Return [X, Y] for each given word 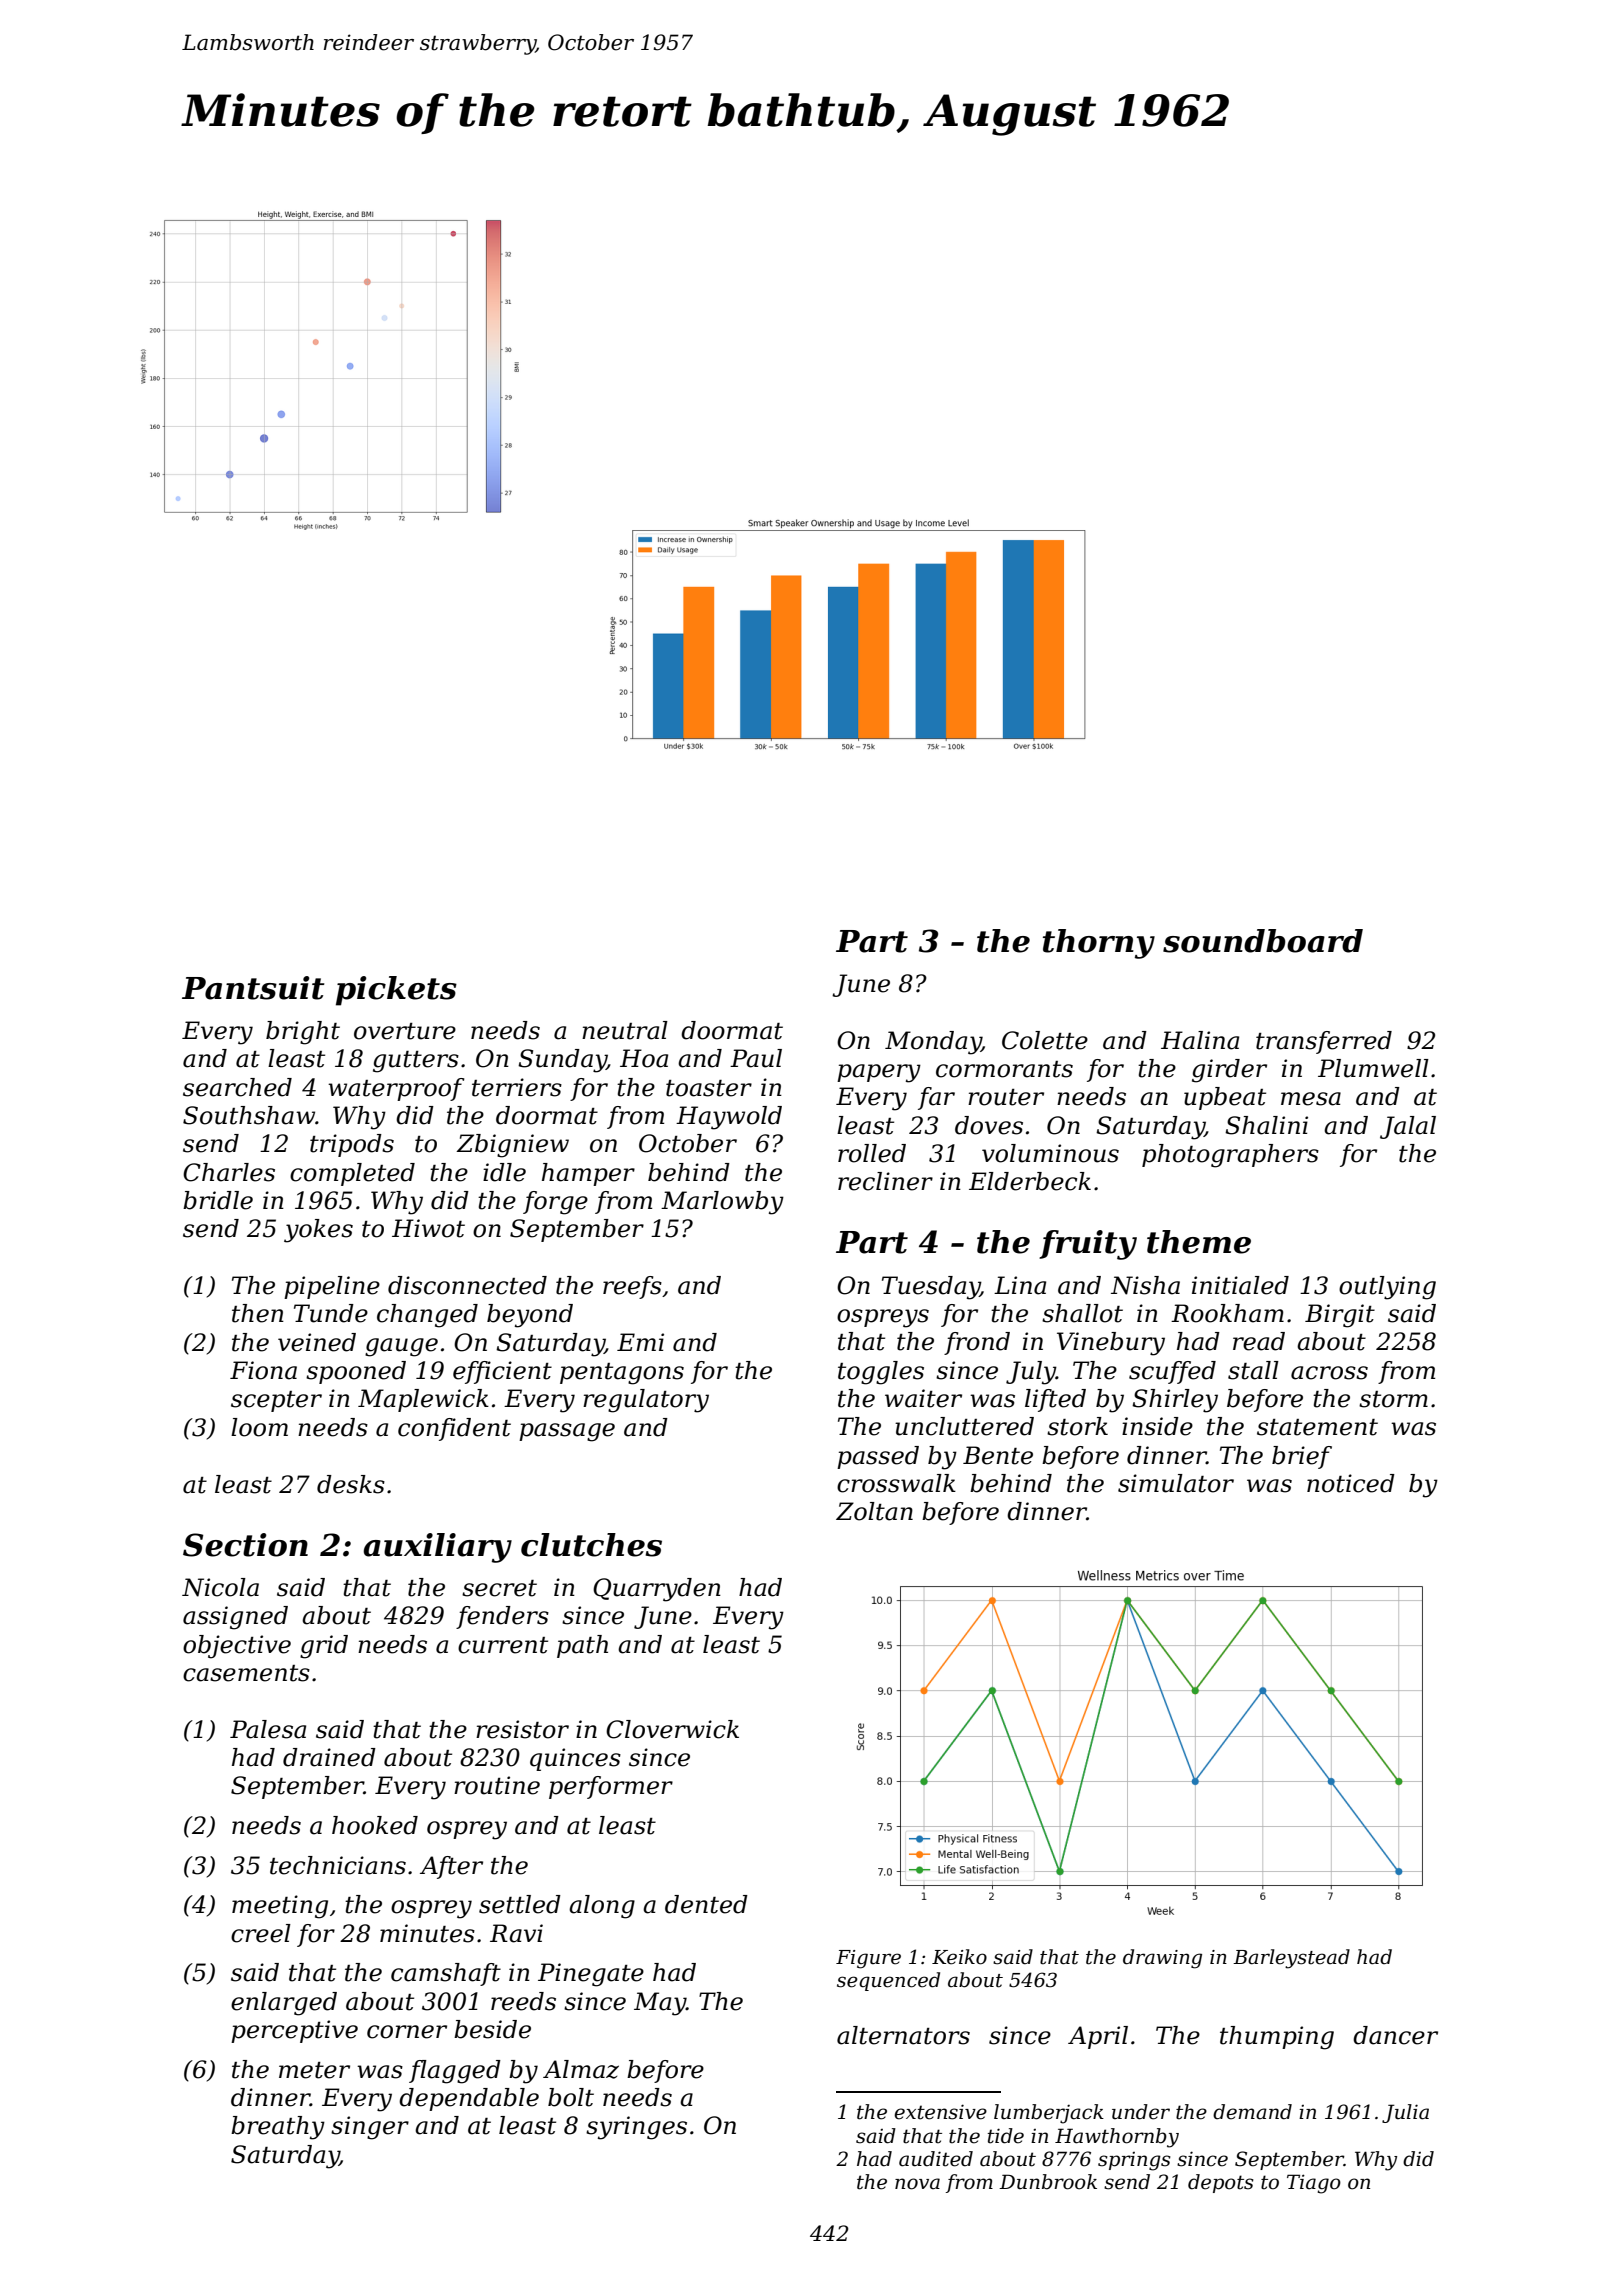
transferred [1324, 1042]
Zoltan [874, 1511]
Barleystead [1291, 1959]
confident [454, 1429]
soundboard [1263, 941]
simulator [1176, 1483]
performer [611, 1787]
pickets [396, 991]
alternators [903, 2035]
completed [352, 1174]
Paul [756, 1058]
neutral [625, 1030]
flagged [455, 2072]
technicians [338, 1865]
